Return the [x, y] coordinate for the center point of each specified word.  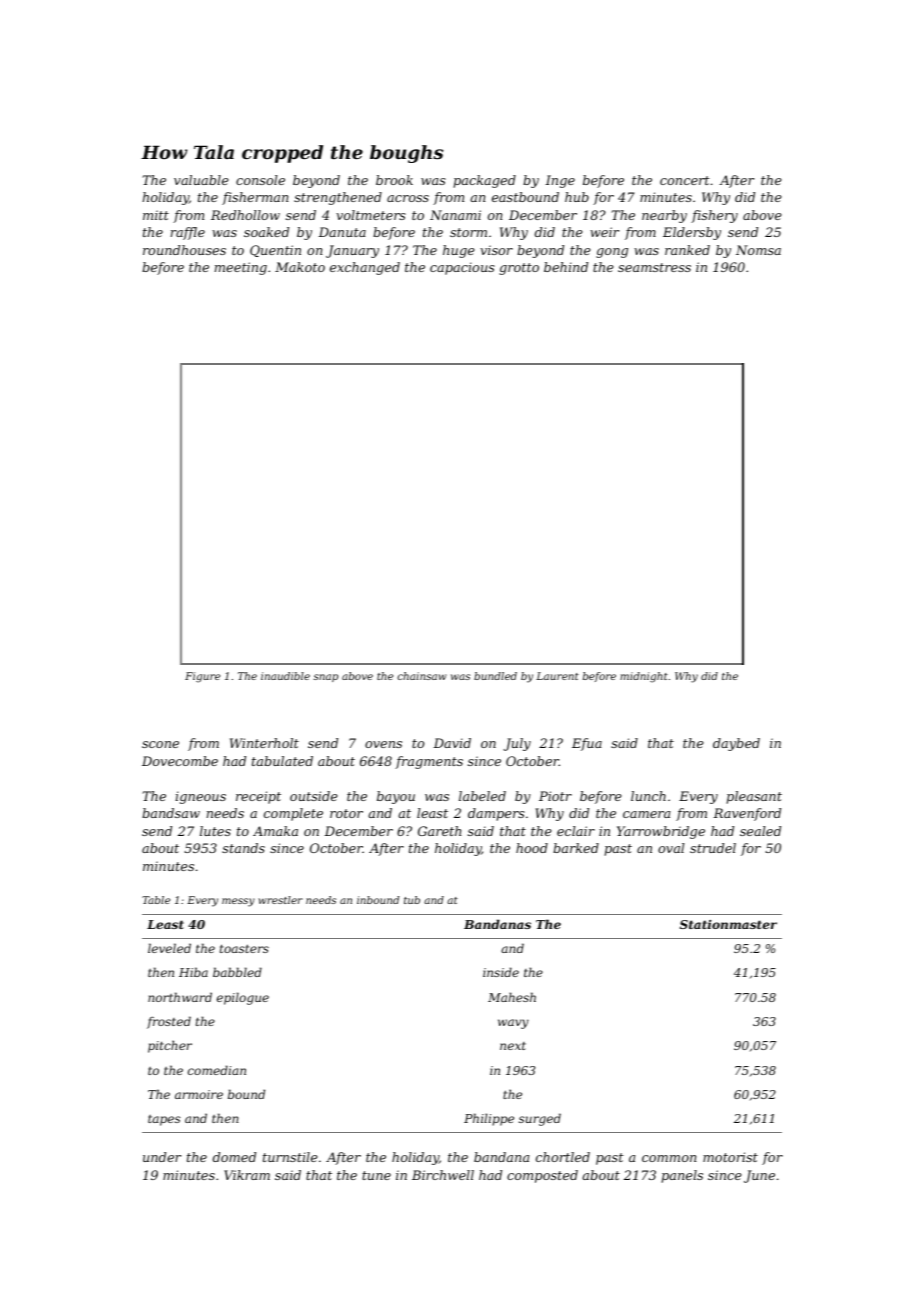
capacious [462, 268]
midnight [644, 677]
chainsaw [422, 676]
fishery [714, 216]
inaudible [285, 676]
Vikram [247, 1175]
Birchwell [443, 1175]
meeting [241, 268]
